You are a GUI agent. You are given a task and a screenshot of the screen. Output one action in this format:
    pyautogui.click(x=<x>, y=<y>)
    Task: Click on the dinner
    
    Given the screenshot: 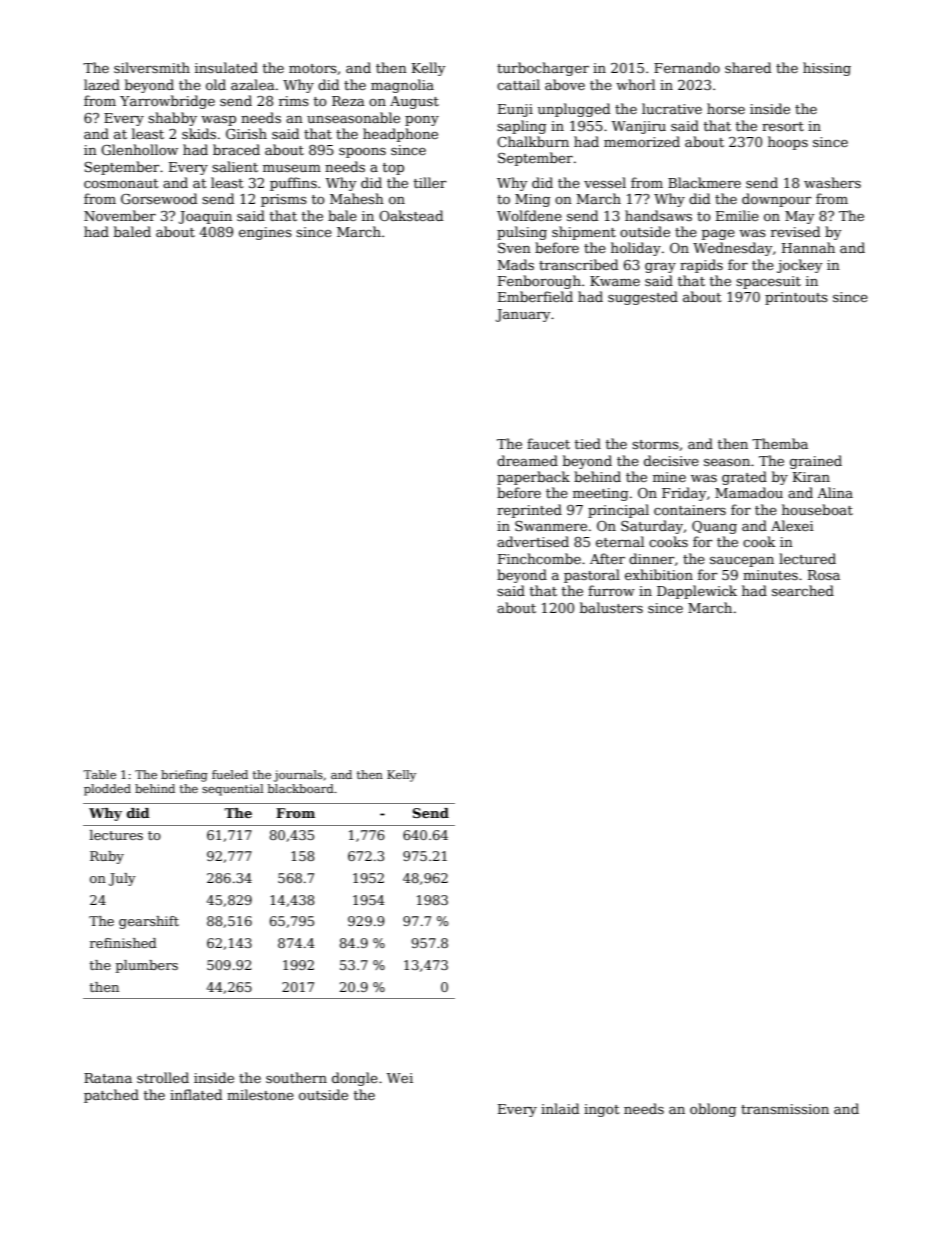 What is the action you would take?
    pyautogui.click(x=652, y=558)
